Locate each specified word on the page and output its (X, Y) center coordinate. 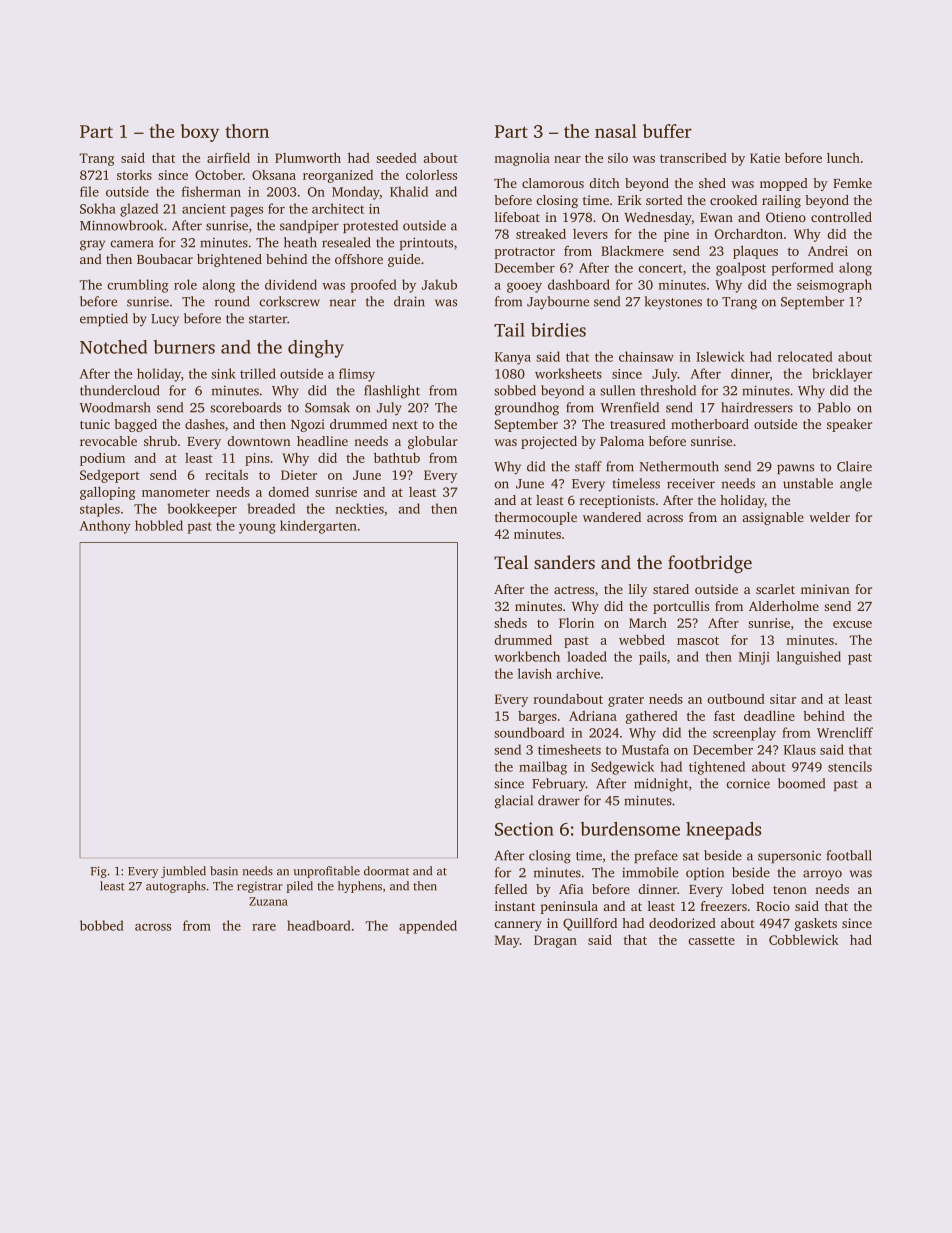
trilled (258, 373)
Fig (99, 872)
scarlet (775, 589)
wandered (612, 517)
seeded (396, 158)
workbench (527, 656)
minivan (825, 589)
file (89, 191)
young (257, 529)
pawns (795, 469)
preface (656, 856)
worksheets (568, 373)
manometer (176, 492)
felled (511, 889)
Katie (765, 158)
